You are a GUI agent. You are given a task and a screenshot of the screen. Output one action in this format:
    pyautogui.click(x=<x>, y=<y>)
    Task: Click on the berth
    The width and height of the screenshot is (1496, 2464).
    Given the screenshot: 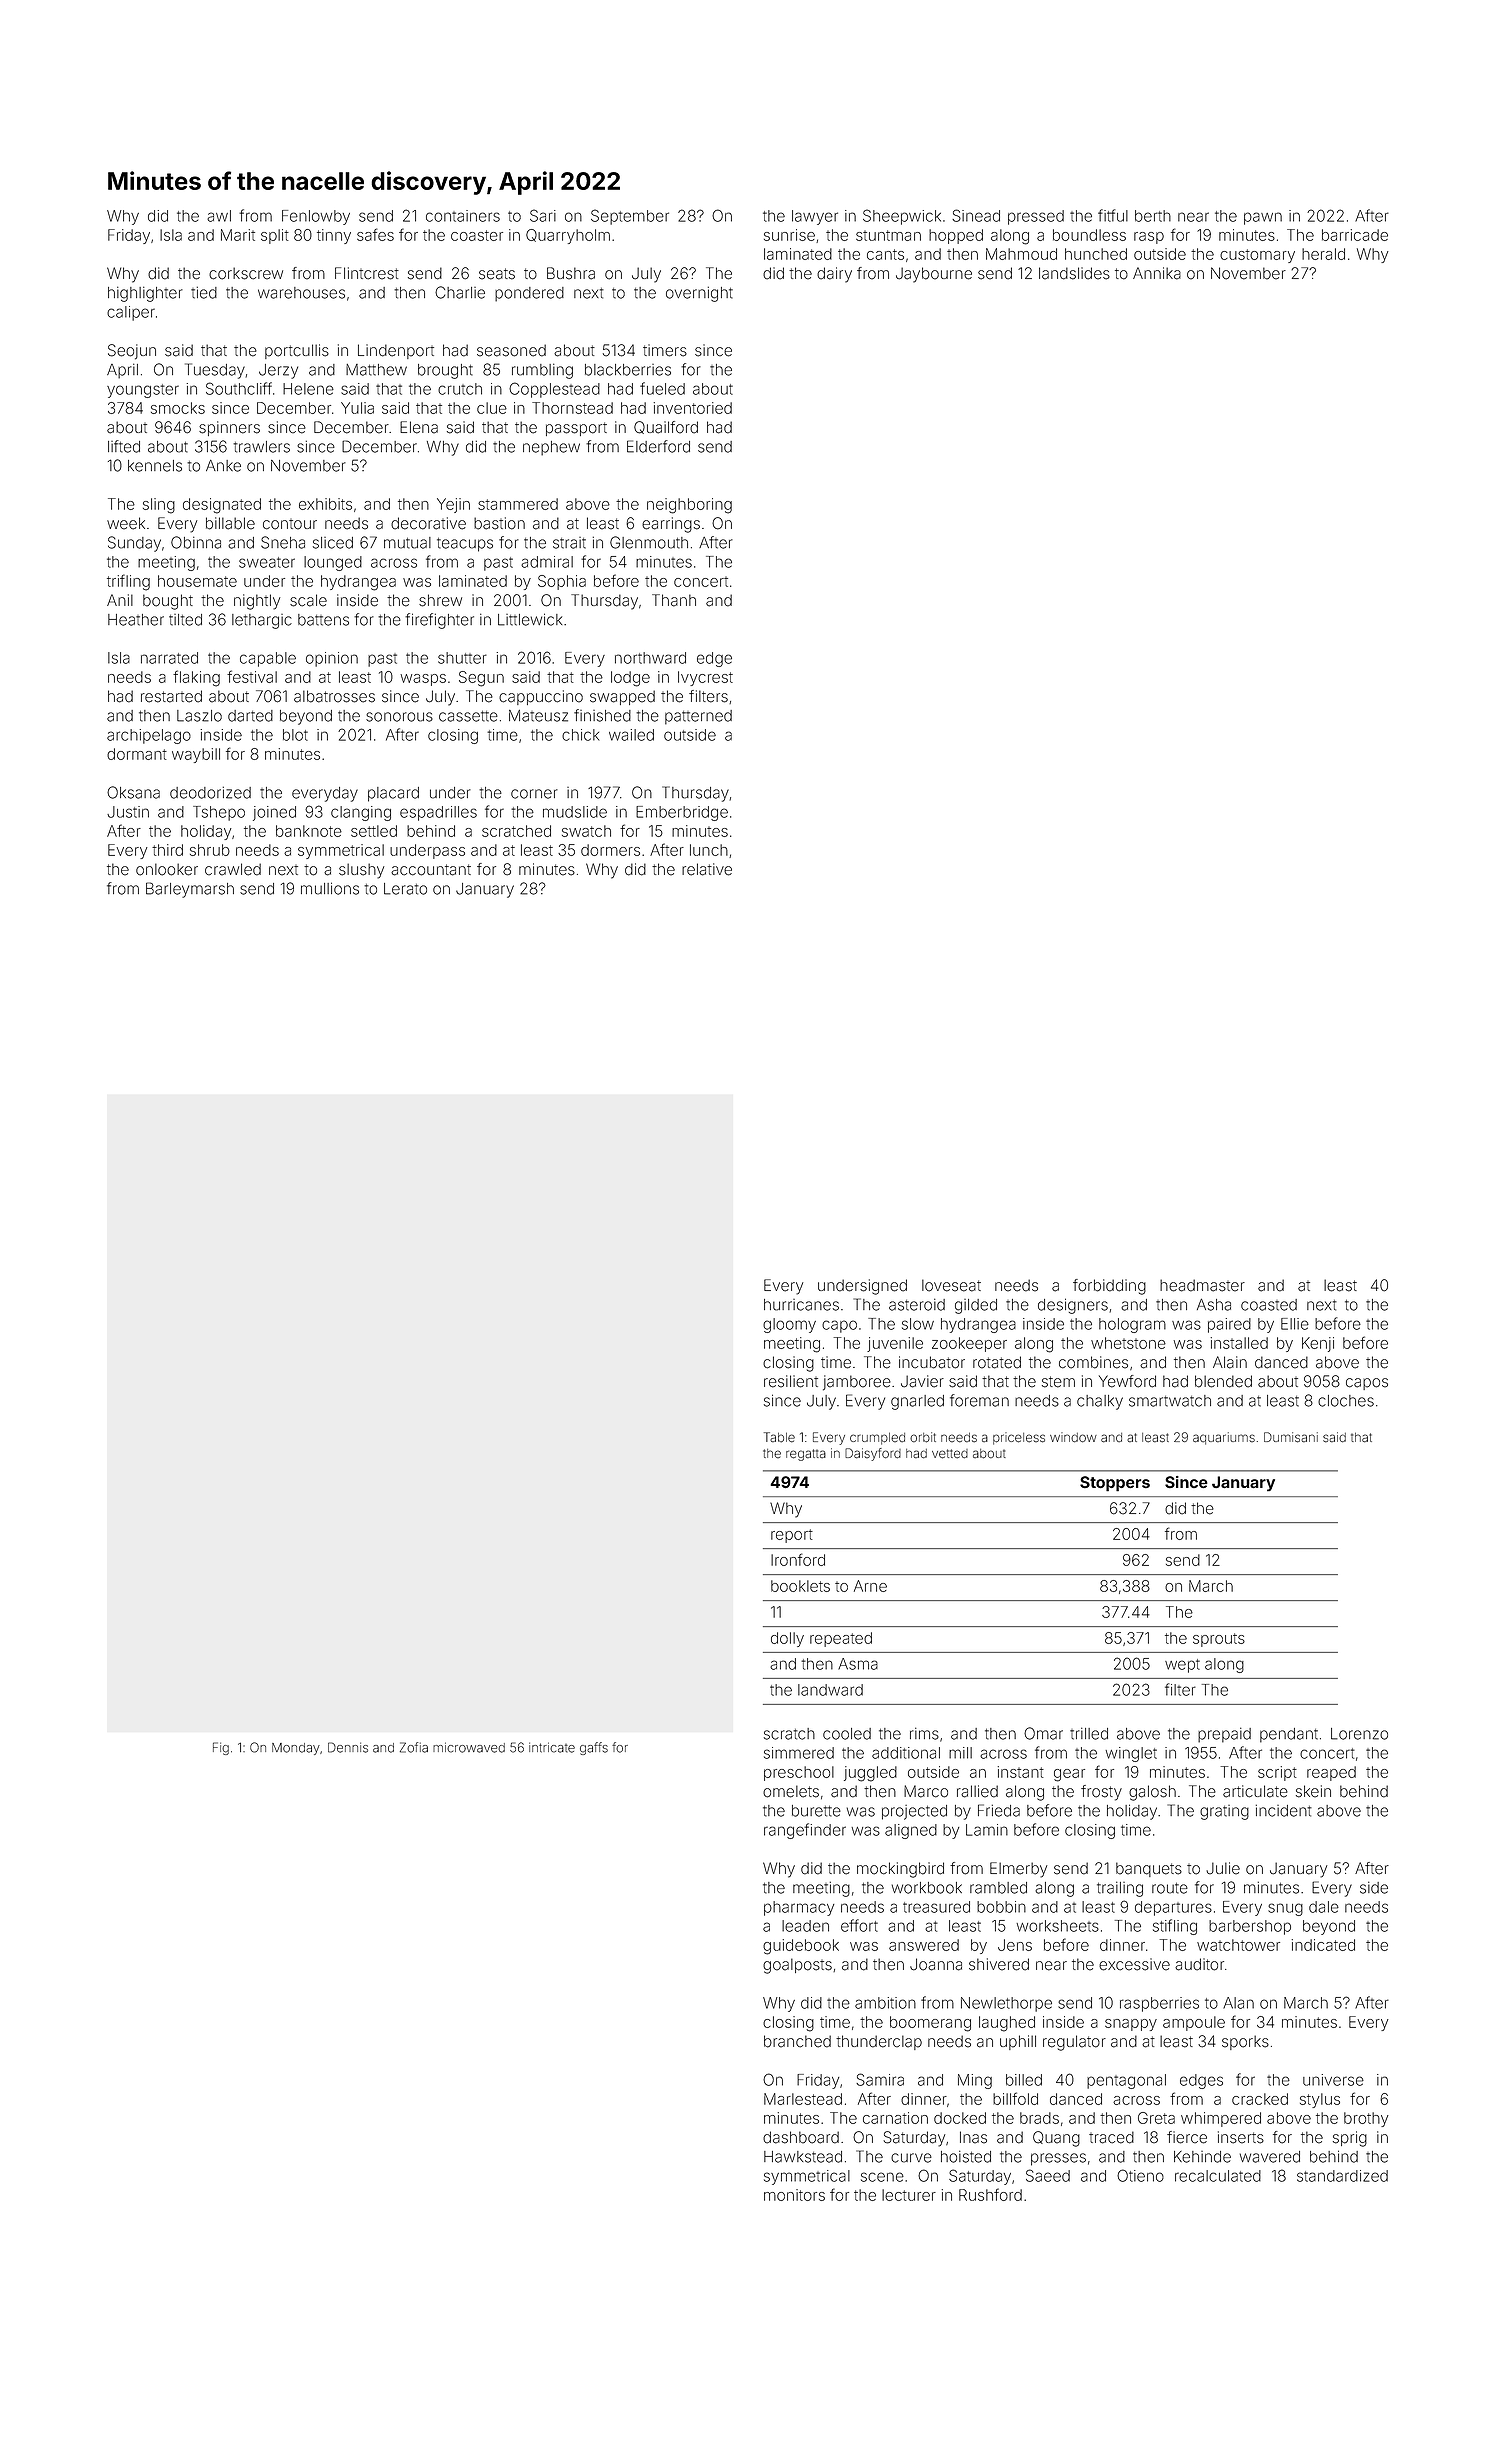 What is the action you would take?
    pyautogui.click(x=1153, y=216)
